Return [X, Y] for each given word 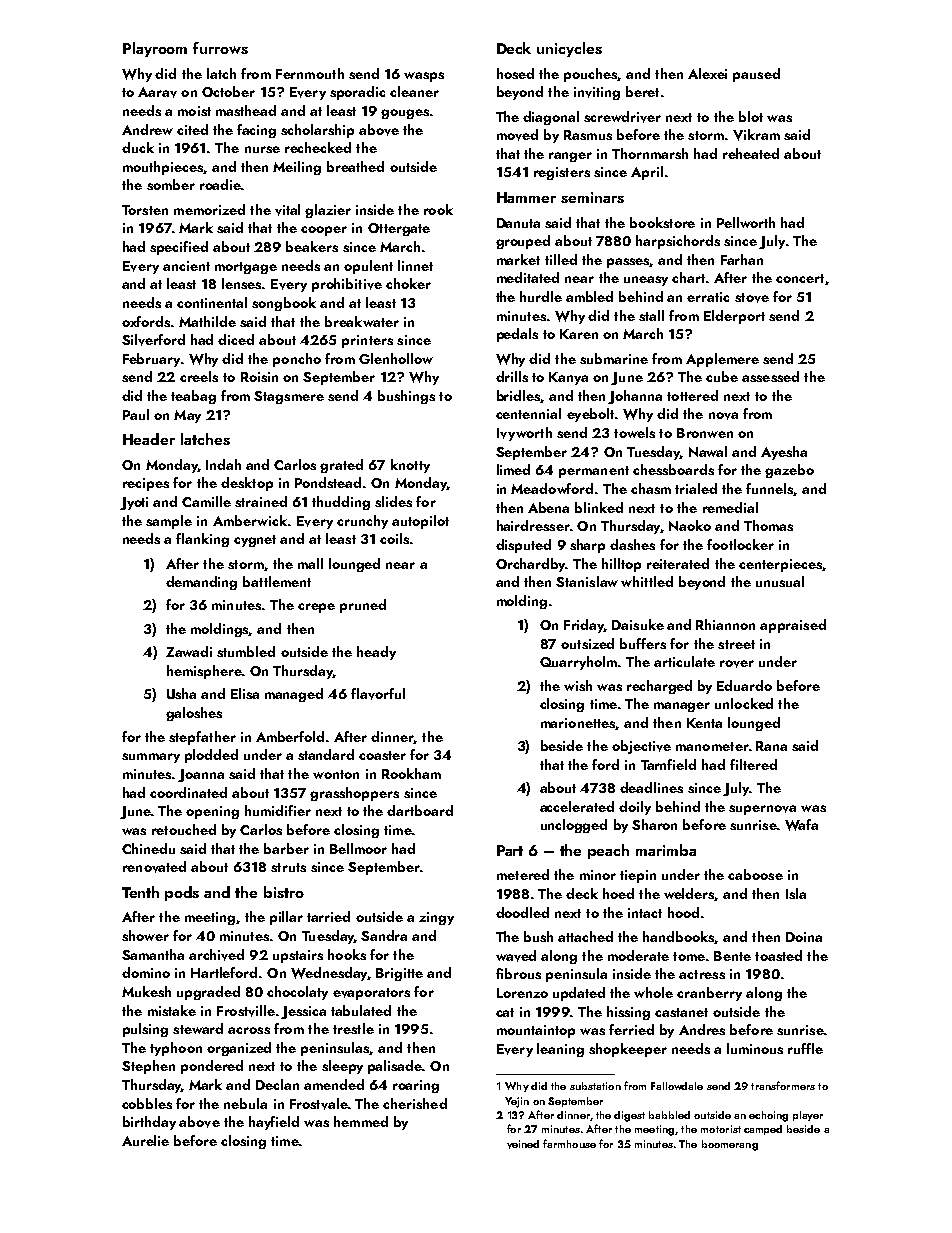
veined [523, 1144]
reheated [751, 153]
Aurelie [145, 1140]
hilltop [621, 565]
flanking [202, 540]
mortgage [246, 268]
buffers [643, 643]
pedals [517, 335]
